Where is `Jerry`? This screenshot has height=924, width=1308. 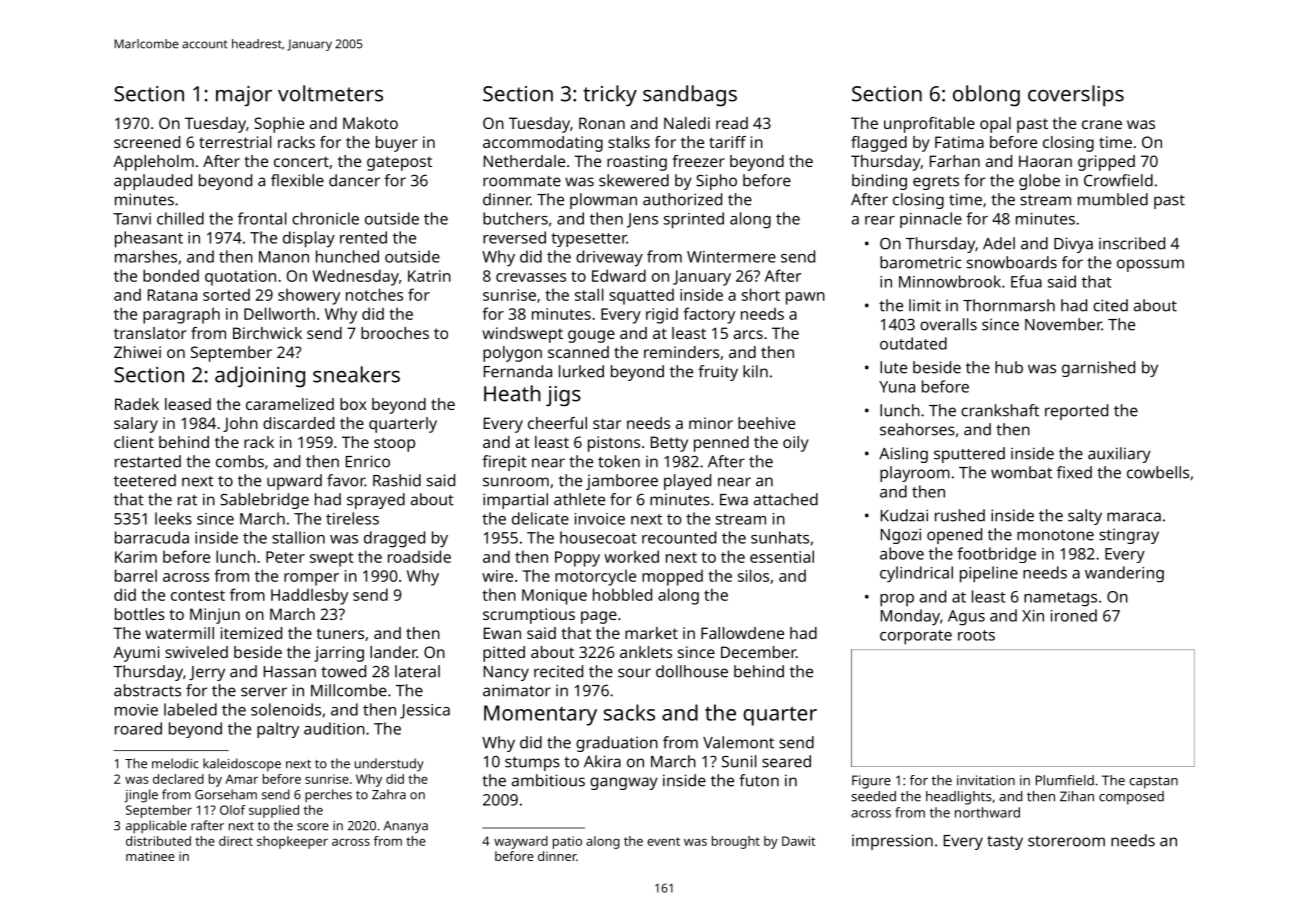
Jerry is located at coordinates (207, 673).
